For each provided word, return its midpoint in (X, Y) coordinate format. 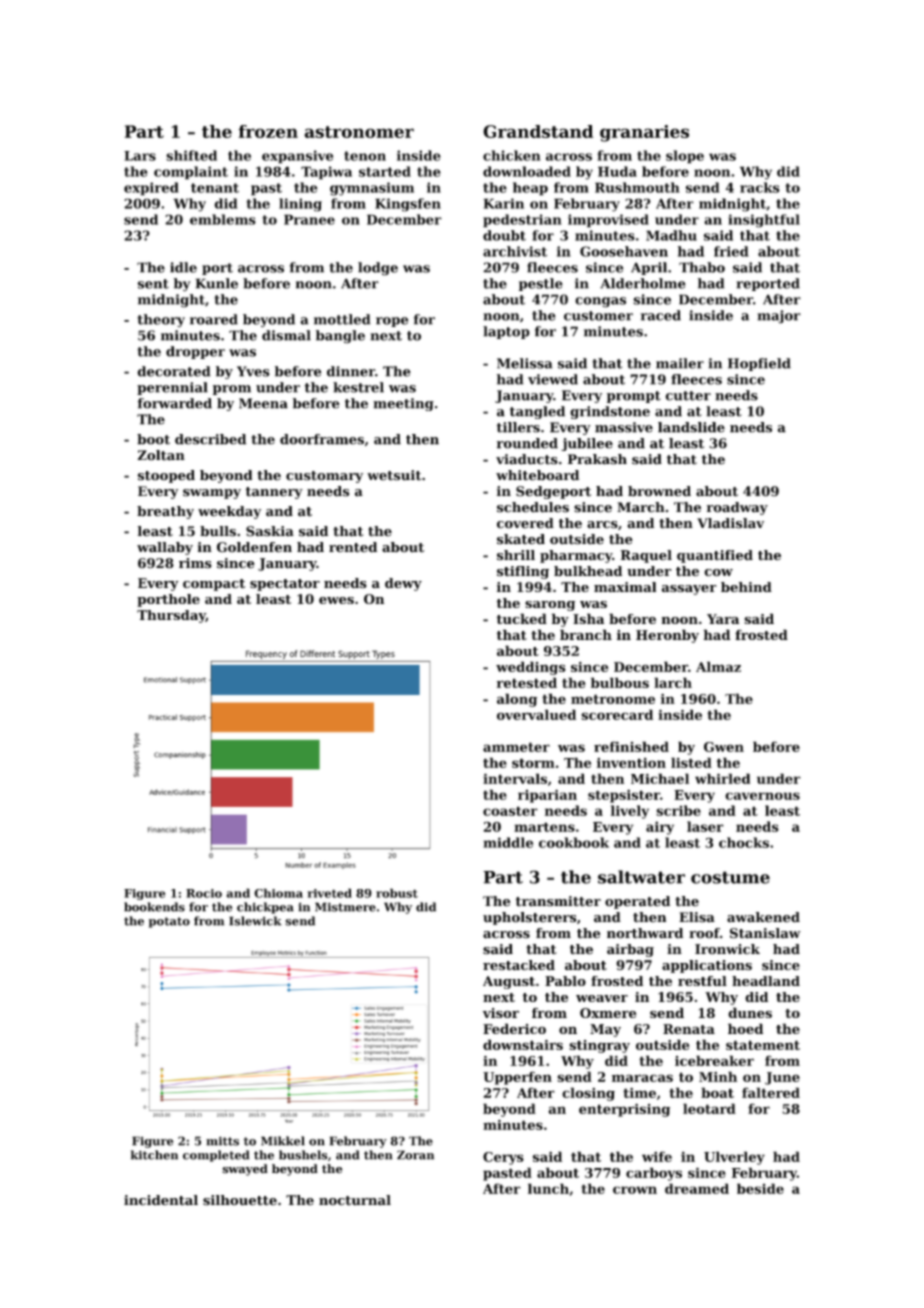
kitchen (154, 1155)
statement (763, 1045)
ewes (336, 600)
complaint (191, 173)
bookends (154, 907)
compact (214, 585)
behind (746, 587)
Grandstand (538, 131)
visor (501, 1013)
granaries (644, 133)
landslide (691, 427)
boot (153, 439)
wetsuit (394, 475)
